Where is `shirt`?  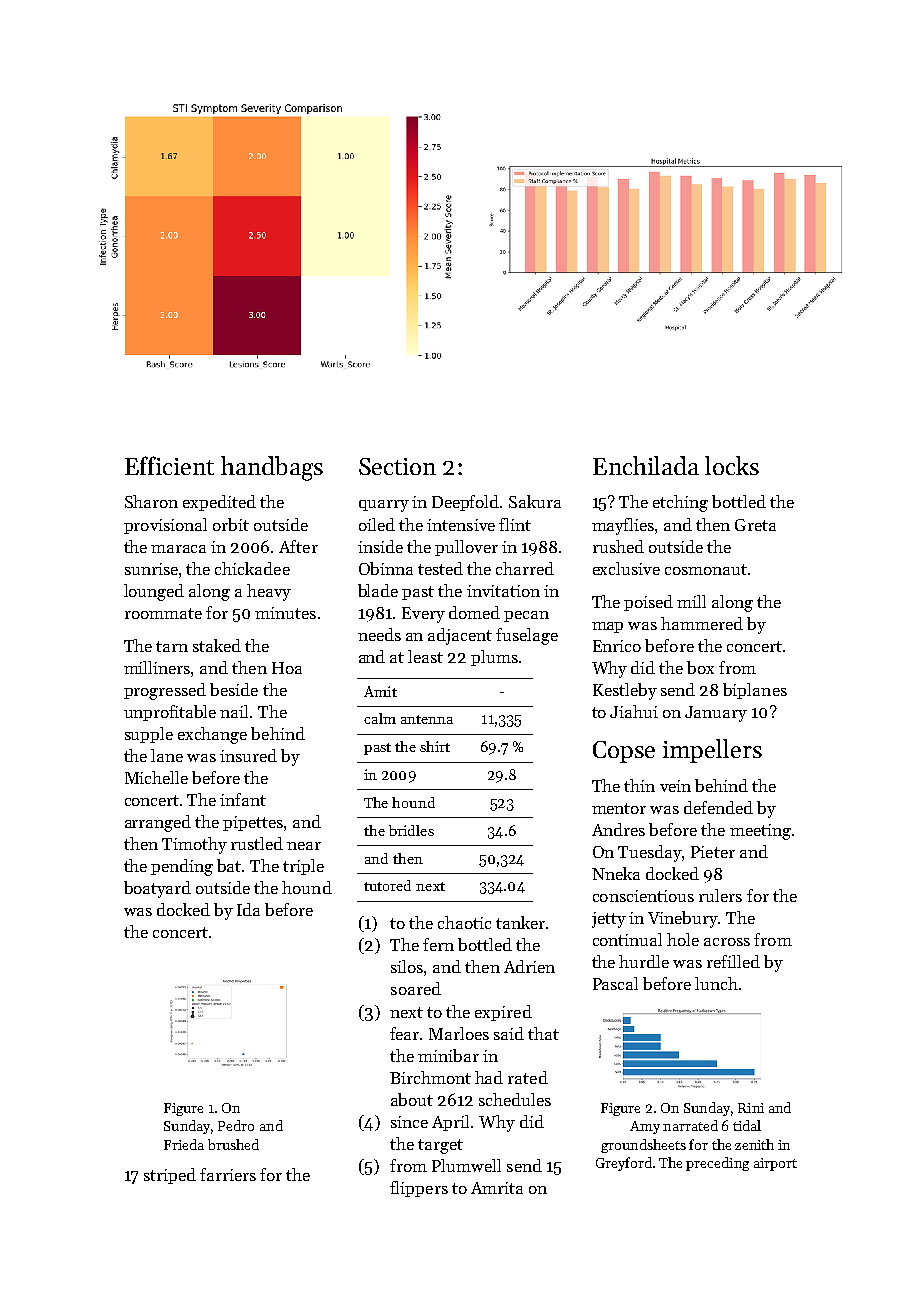 shirt is located at coordinates (435, 746).
